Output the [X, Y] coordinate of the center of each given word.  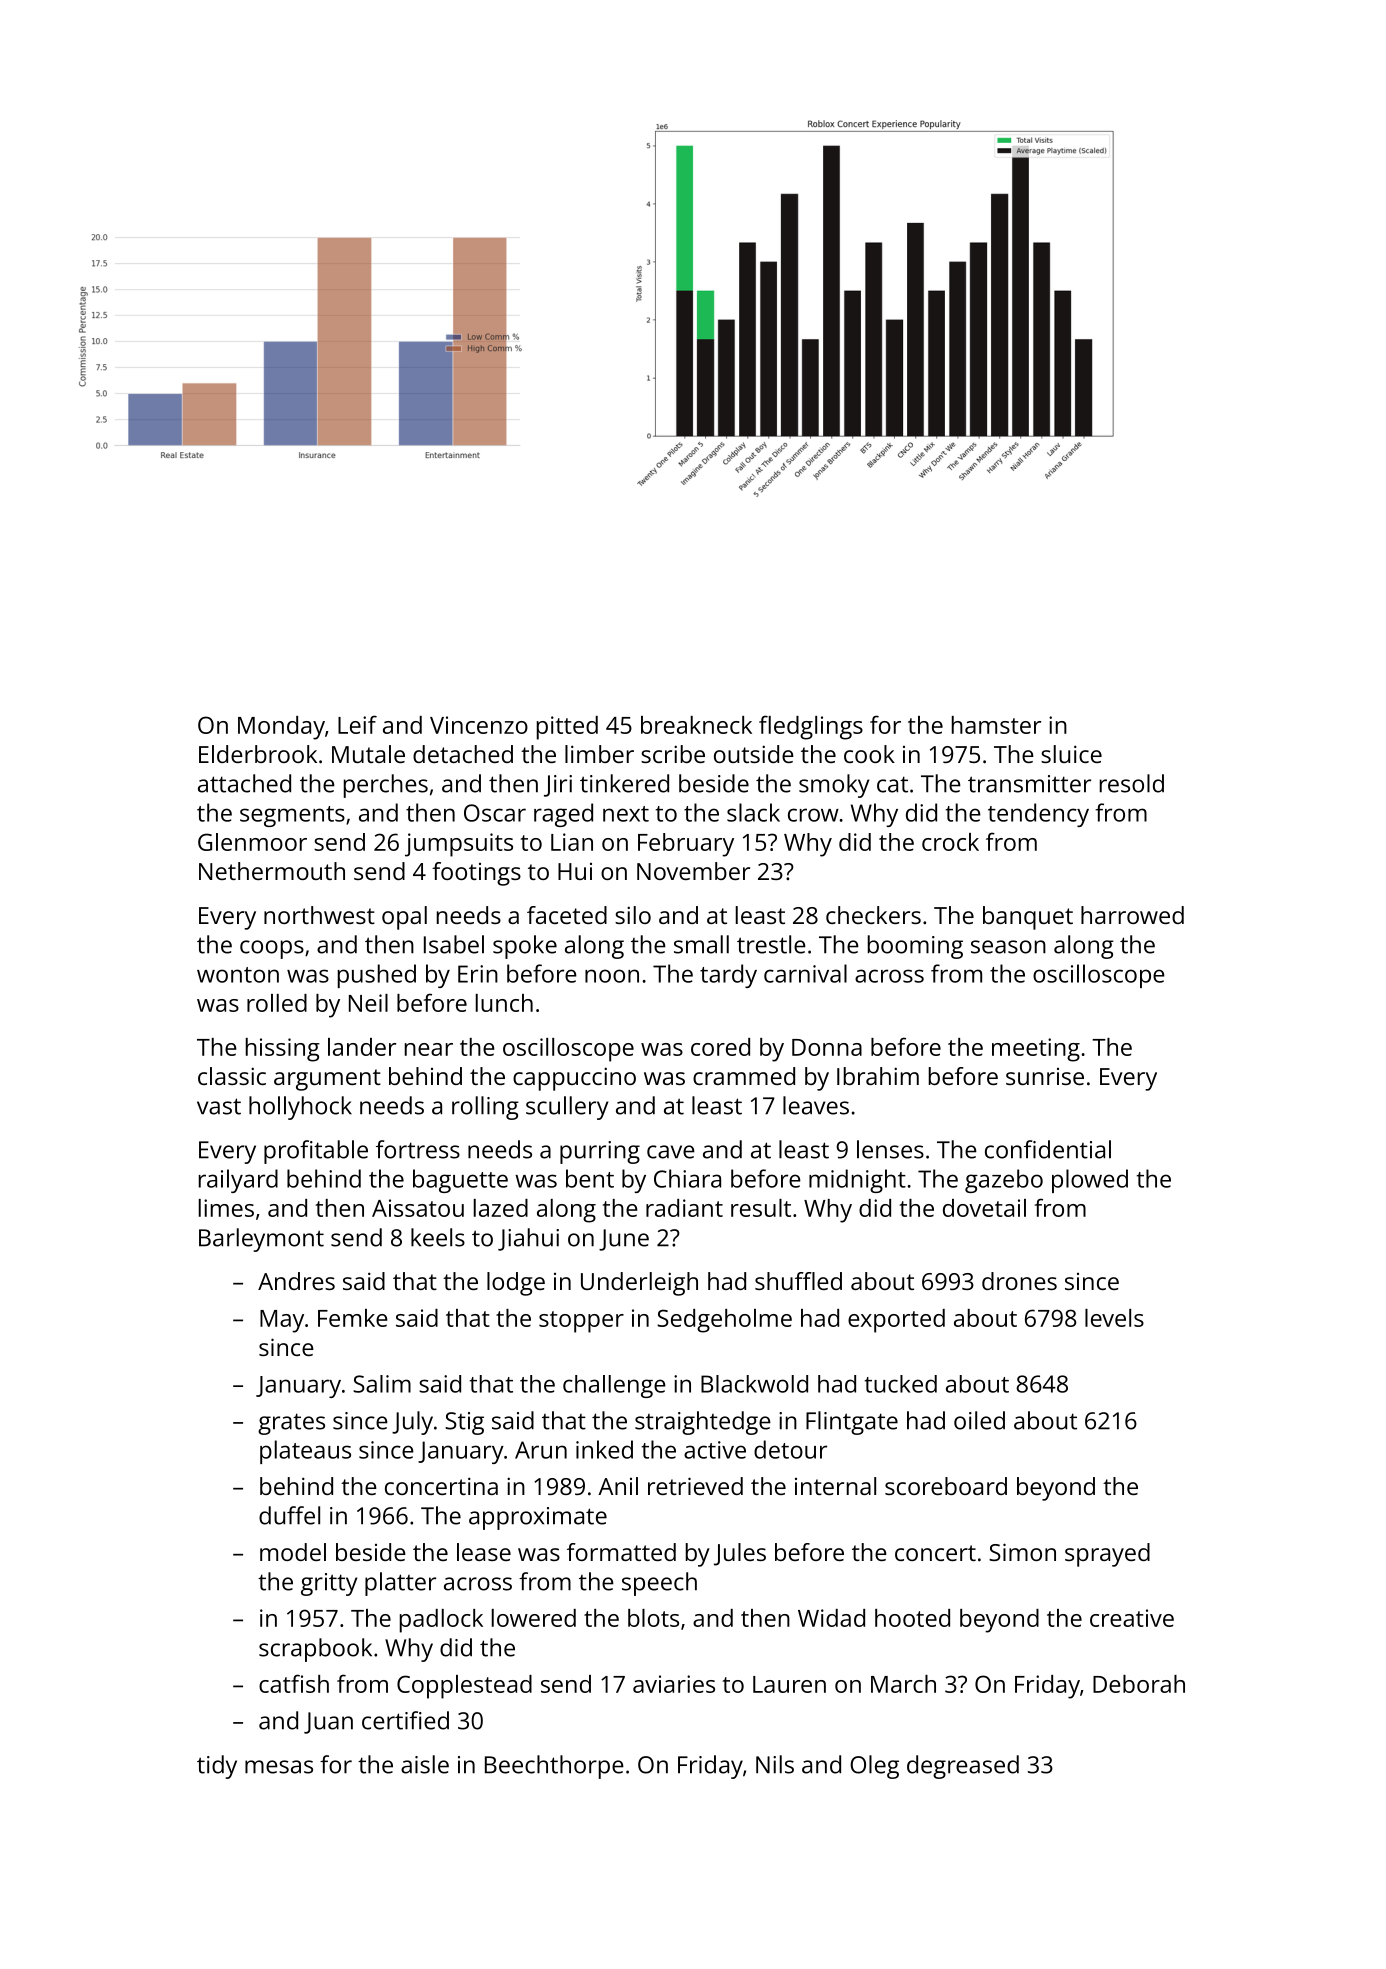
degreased [963, 1767]
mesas [279, 1767]
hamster [996, 725]
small [701, 944]
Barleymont [261, 1240]
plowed [1090, 1181]
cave [671, 1152]
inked [604, 1449]
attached [244, 783]
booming [915, 947]
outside [754, 754]
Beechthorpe [554, 1767]
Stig [464, 1423]
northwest [319, 915]
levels [1114, 1318]
